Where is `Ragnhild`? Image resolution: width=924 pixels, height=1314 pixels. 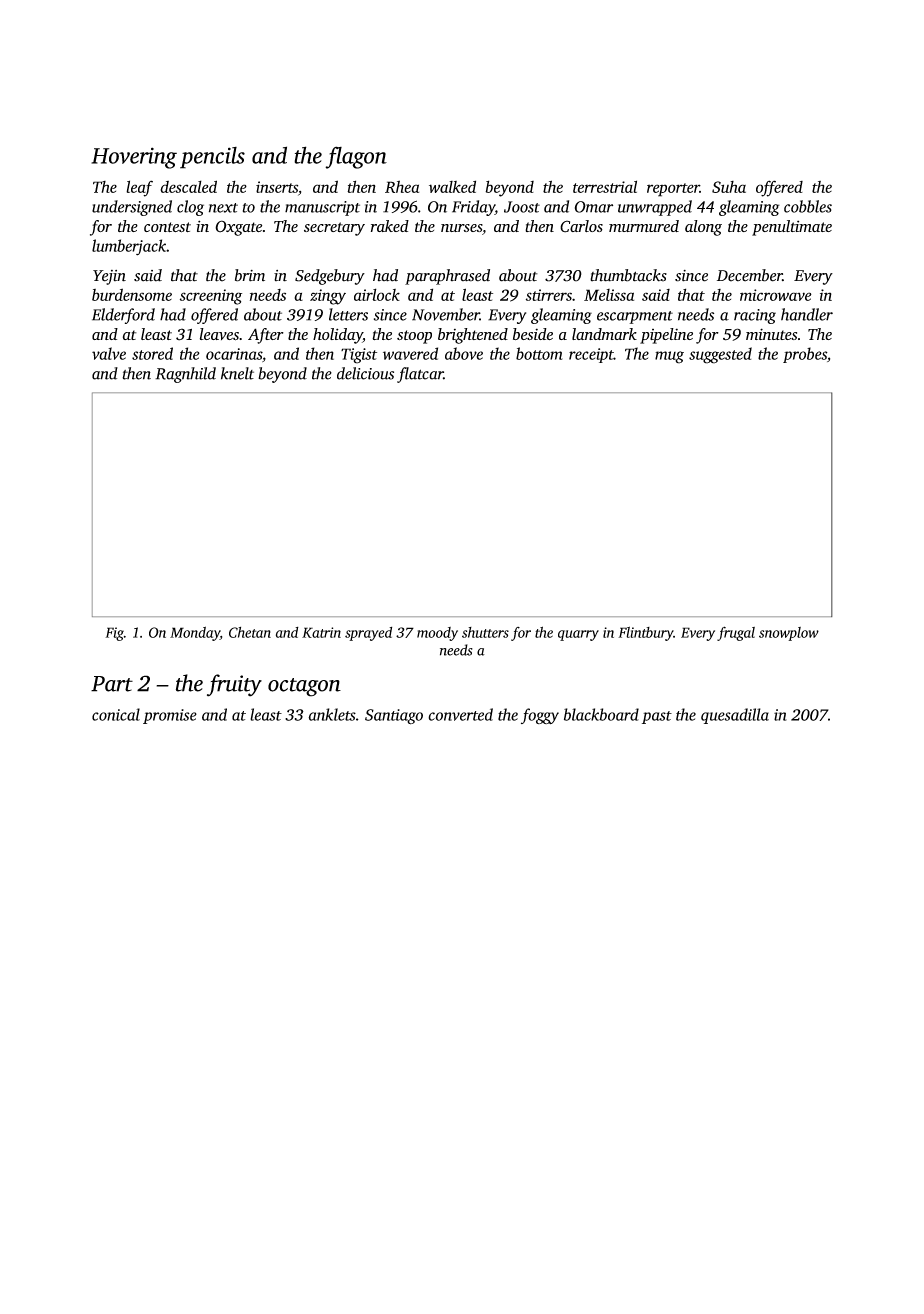
Ragnhild is located at coordinates (185, 375).
